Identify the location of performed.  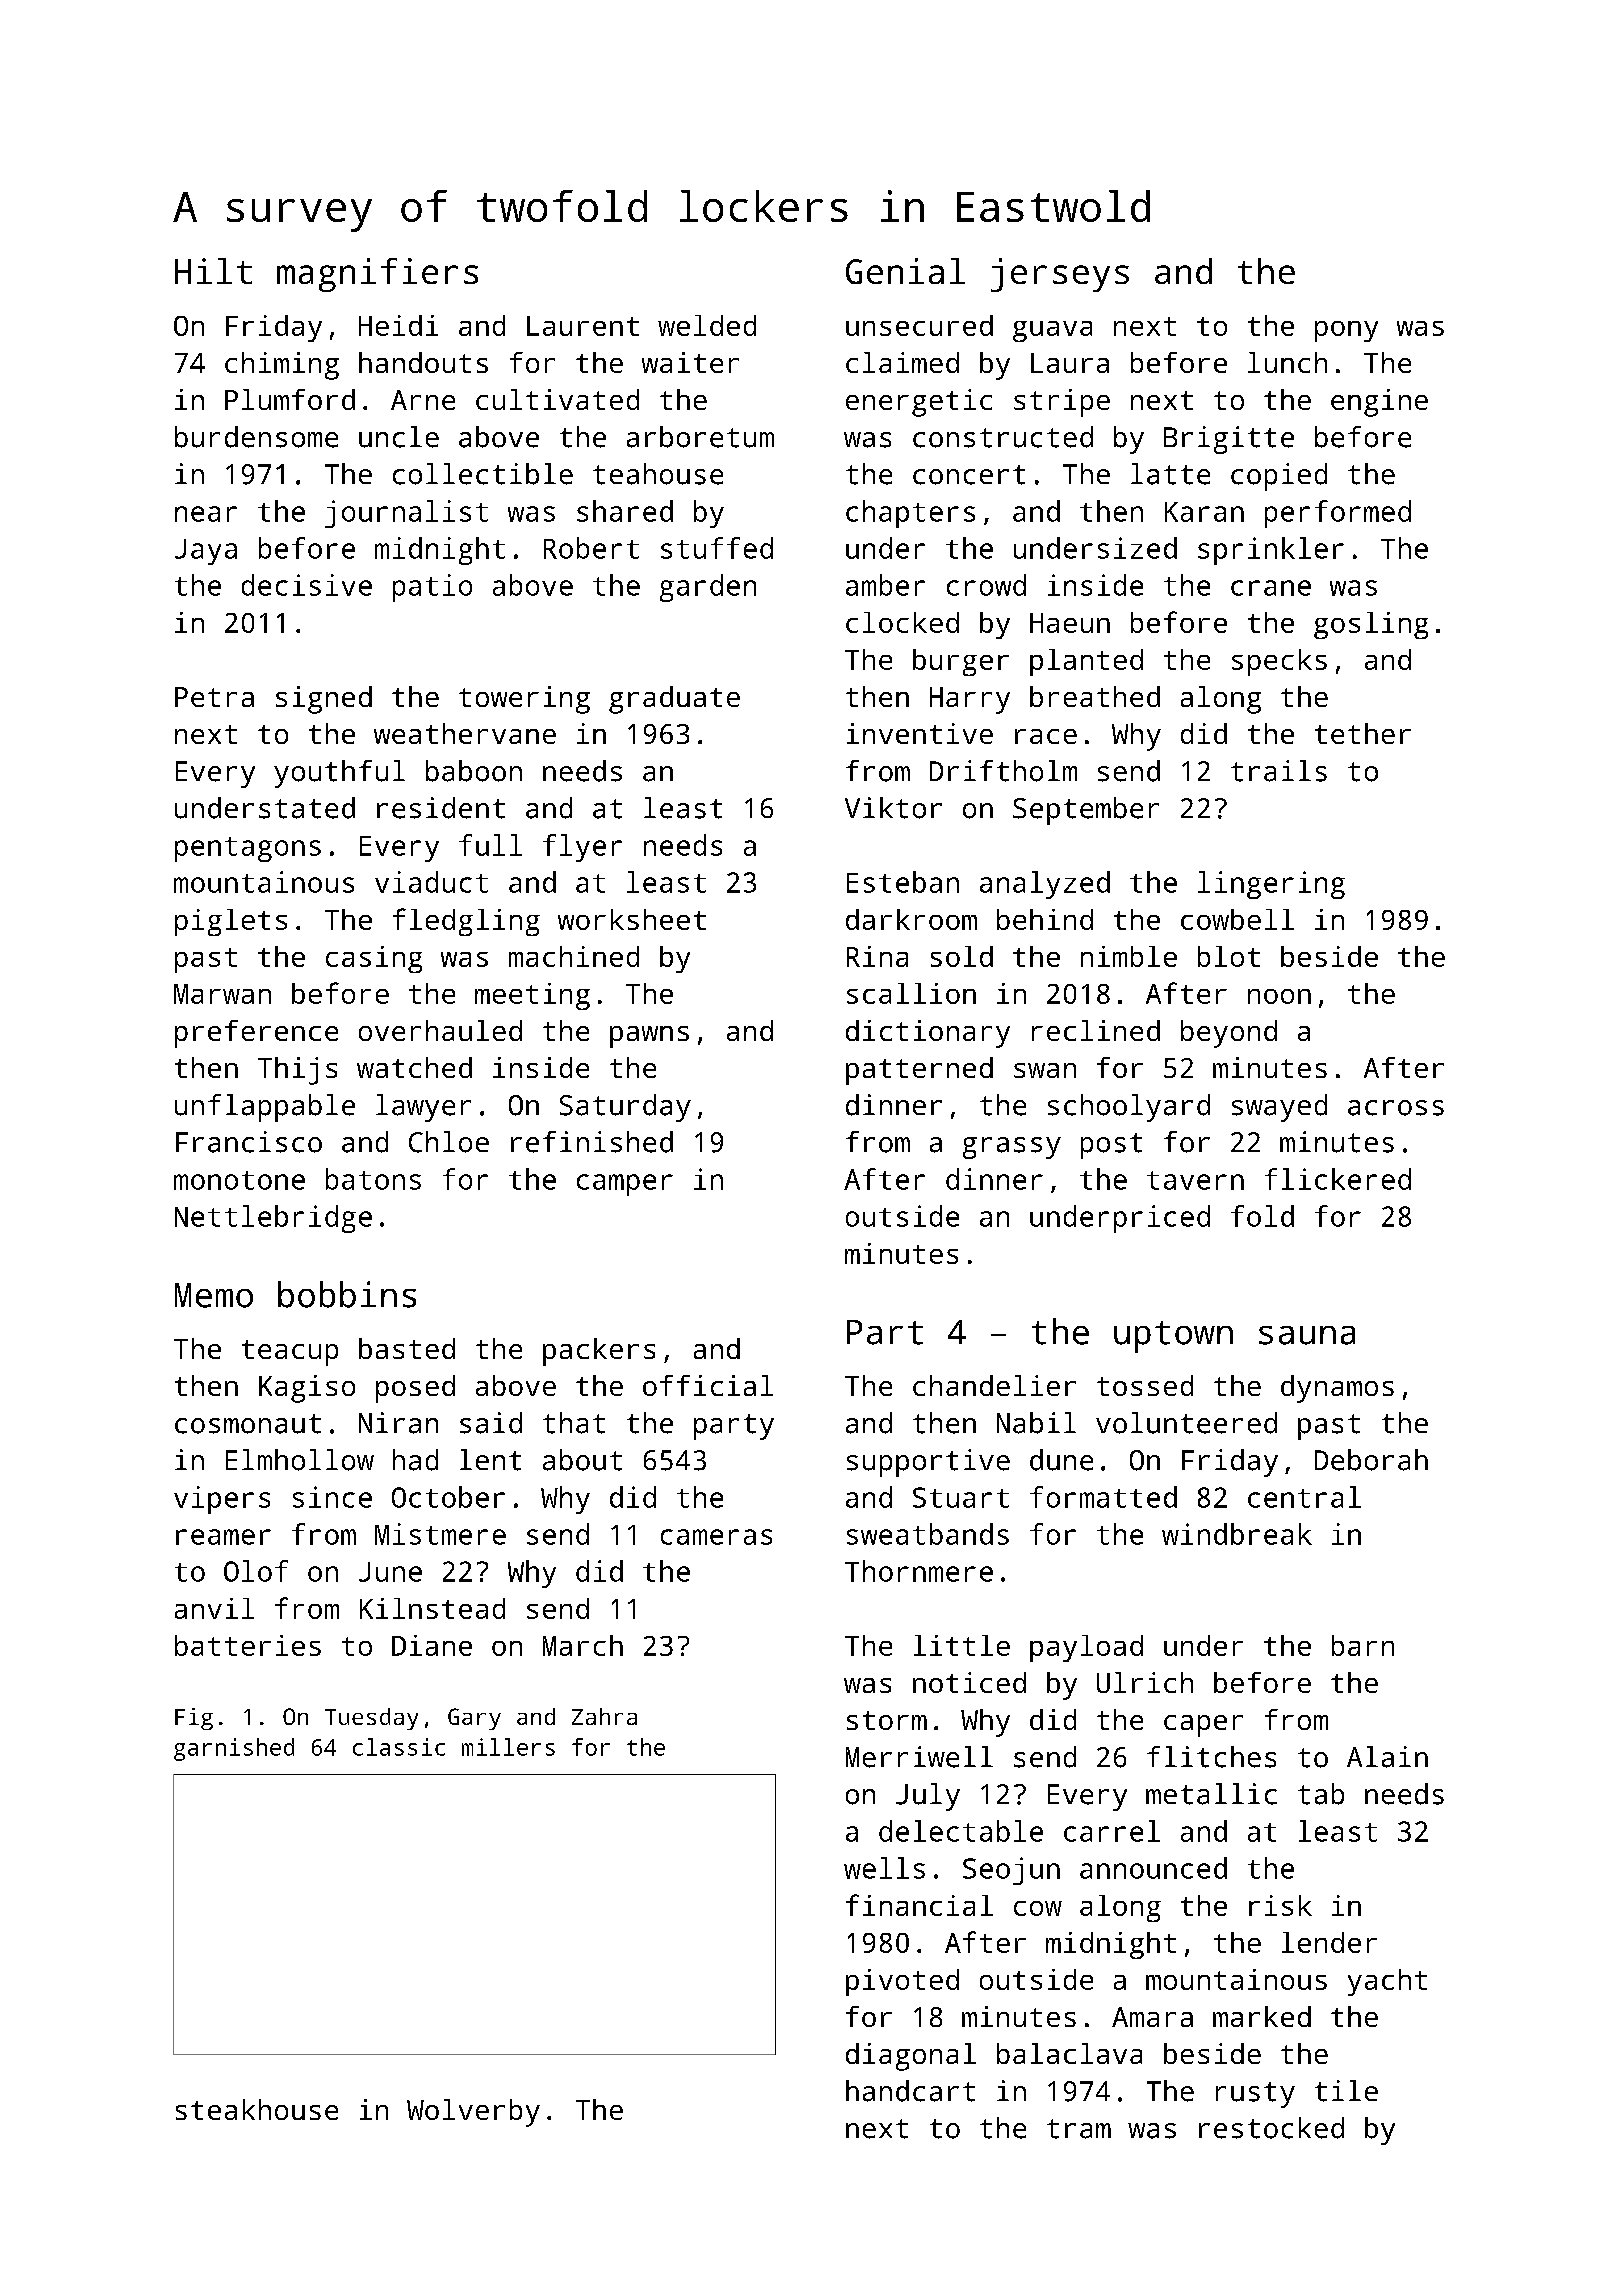
(1338, 514).
